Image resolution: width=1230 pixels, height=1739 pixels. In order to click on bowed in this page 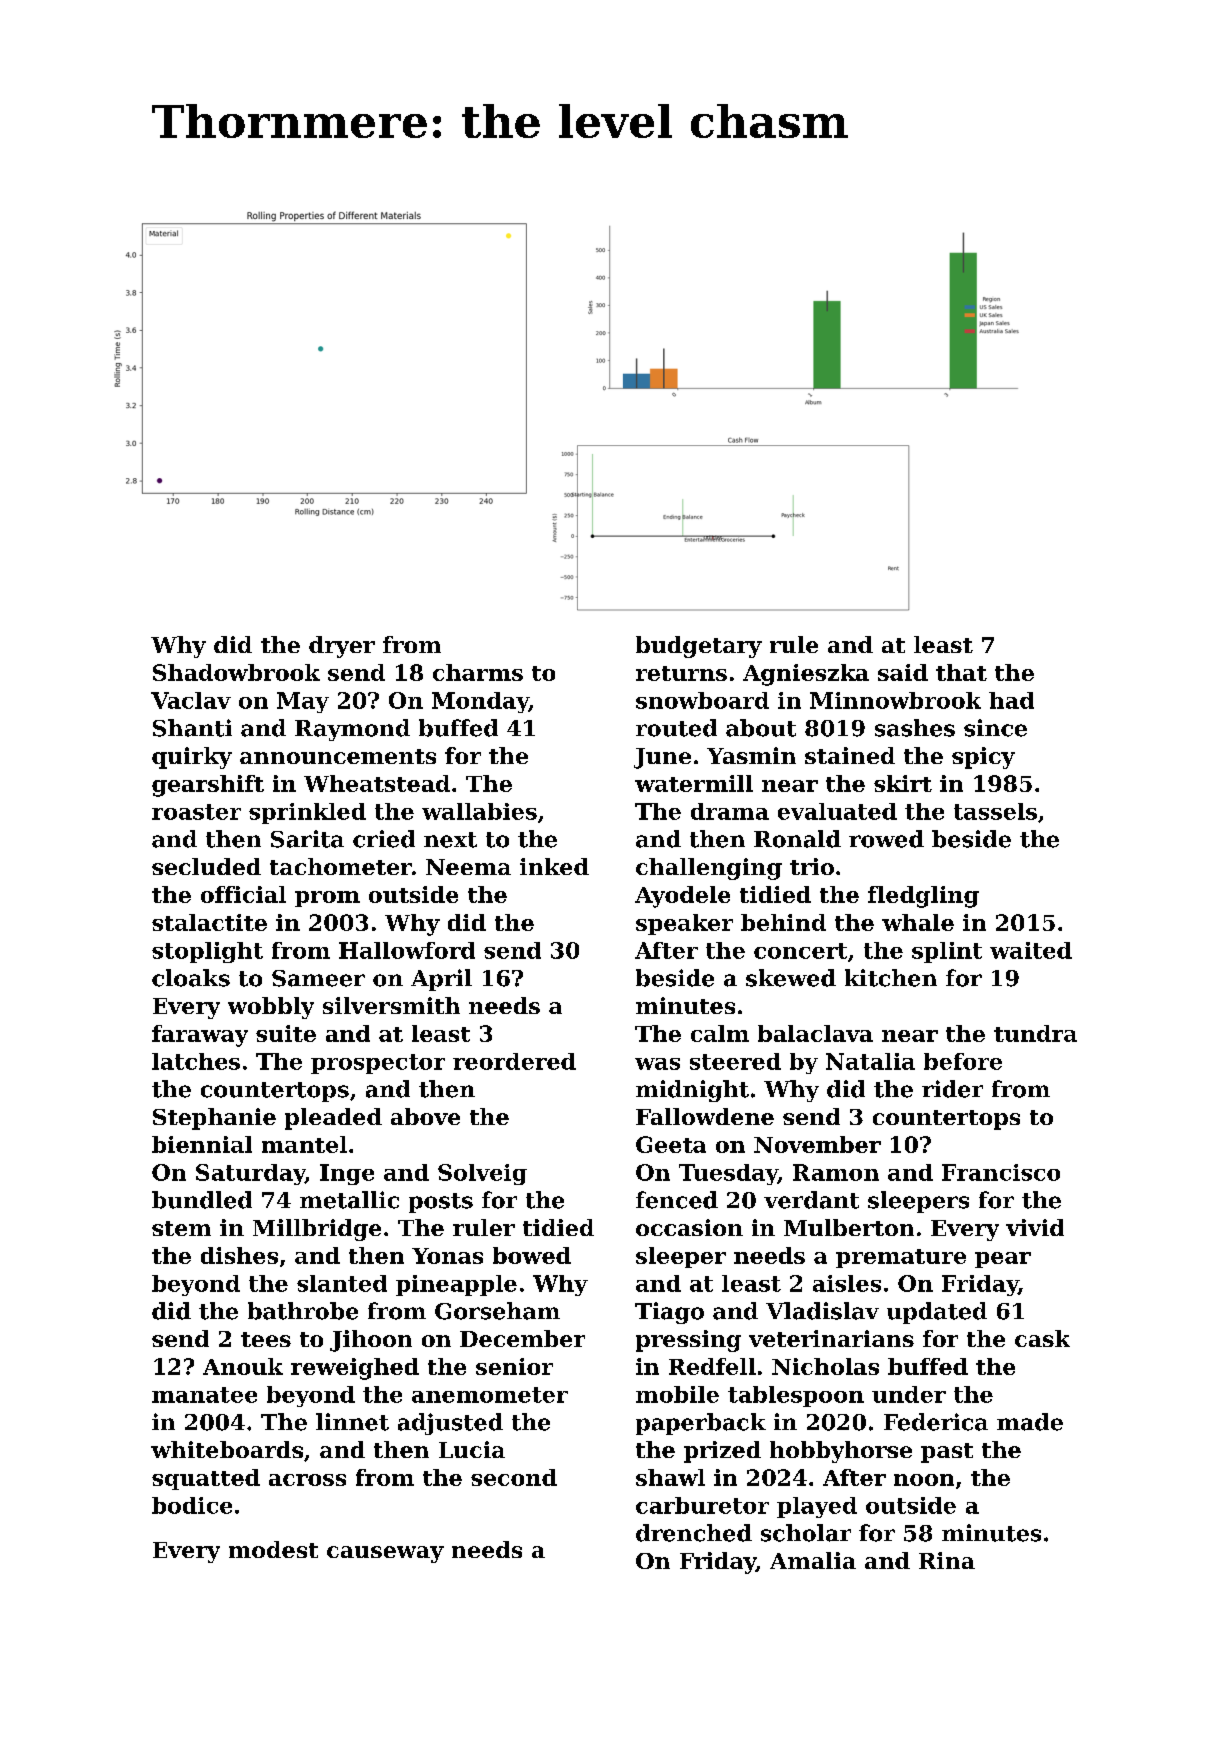, I will do `click(532, 1255)`.
